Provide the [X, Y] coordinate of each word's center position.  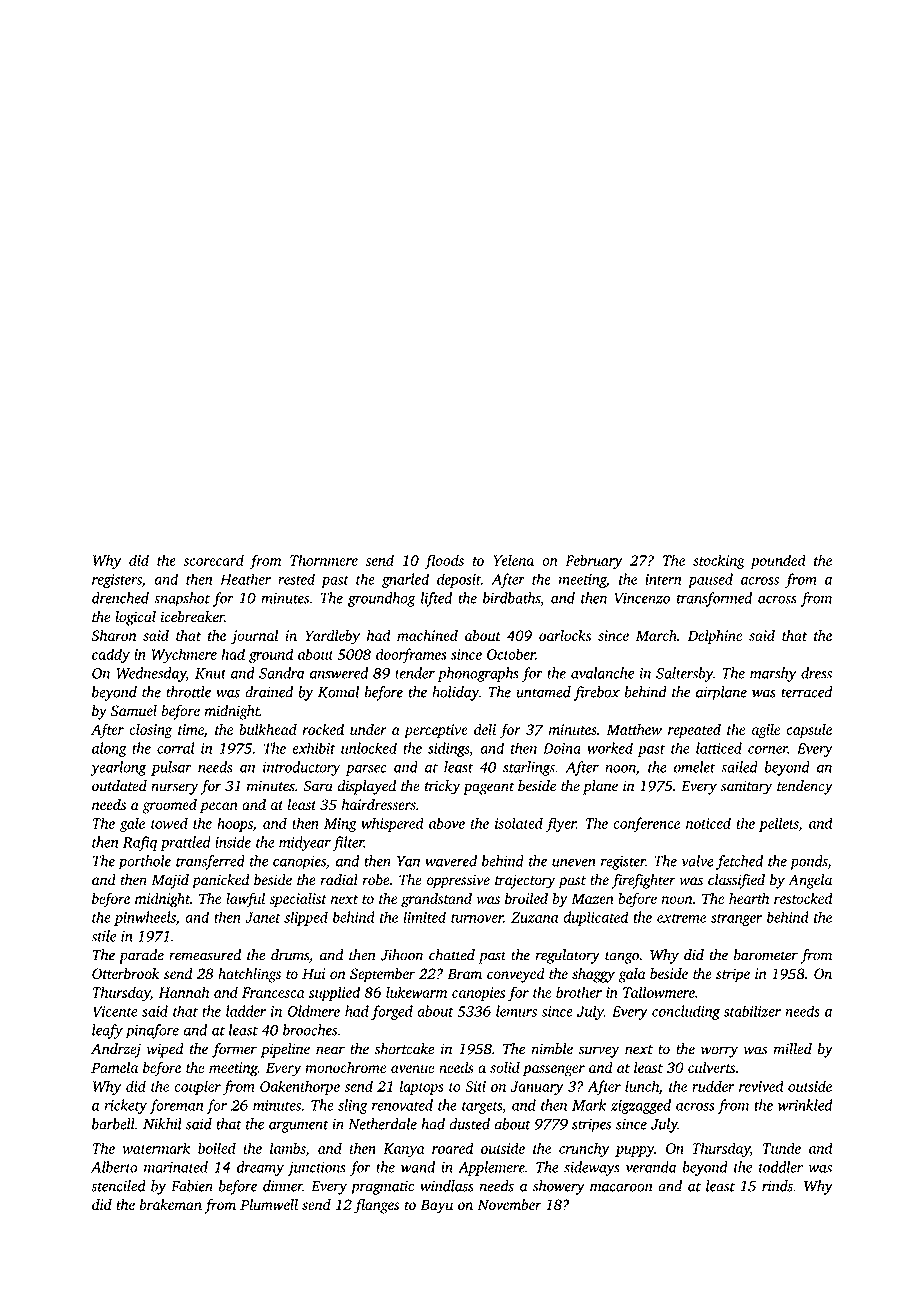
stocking [719, 562]
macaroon [621, 1187]
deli [485, 729]
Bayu [436, 1206]
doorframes [411, 655]
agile [766, 731]
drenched [120, 598]
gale [132, 825]
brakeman [171, 1205]
